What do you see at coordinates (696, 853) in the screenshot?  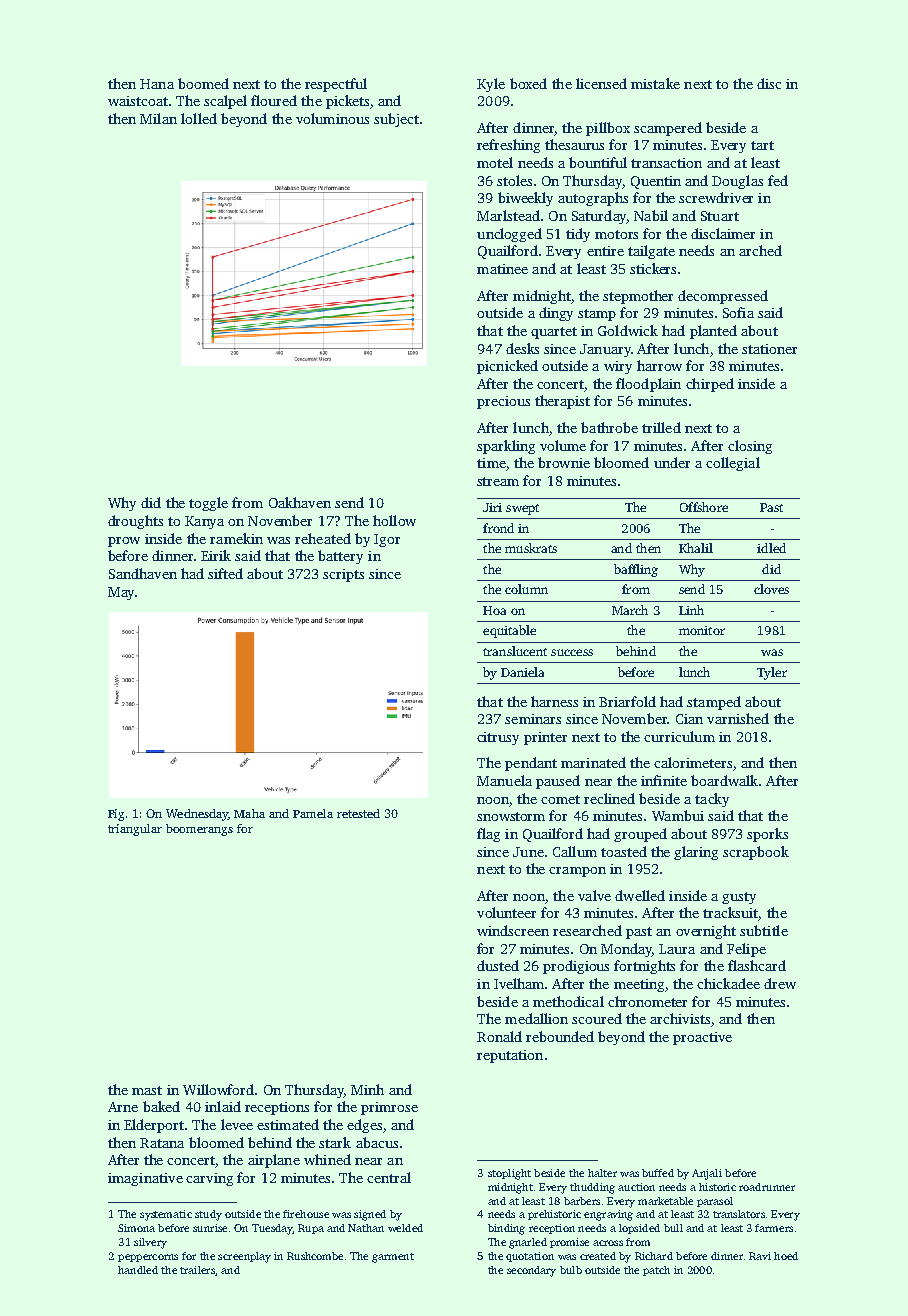 I see `glaring` at bounding box center [696, 853].
